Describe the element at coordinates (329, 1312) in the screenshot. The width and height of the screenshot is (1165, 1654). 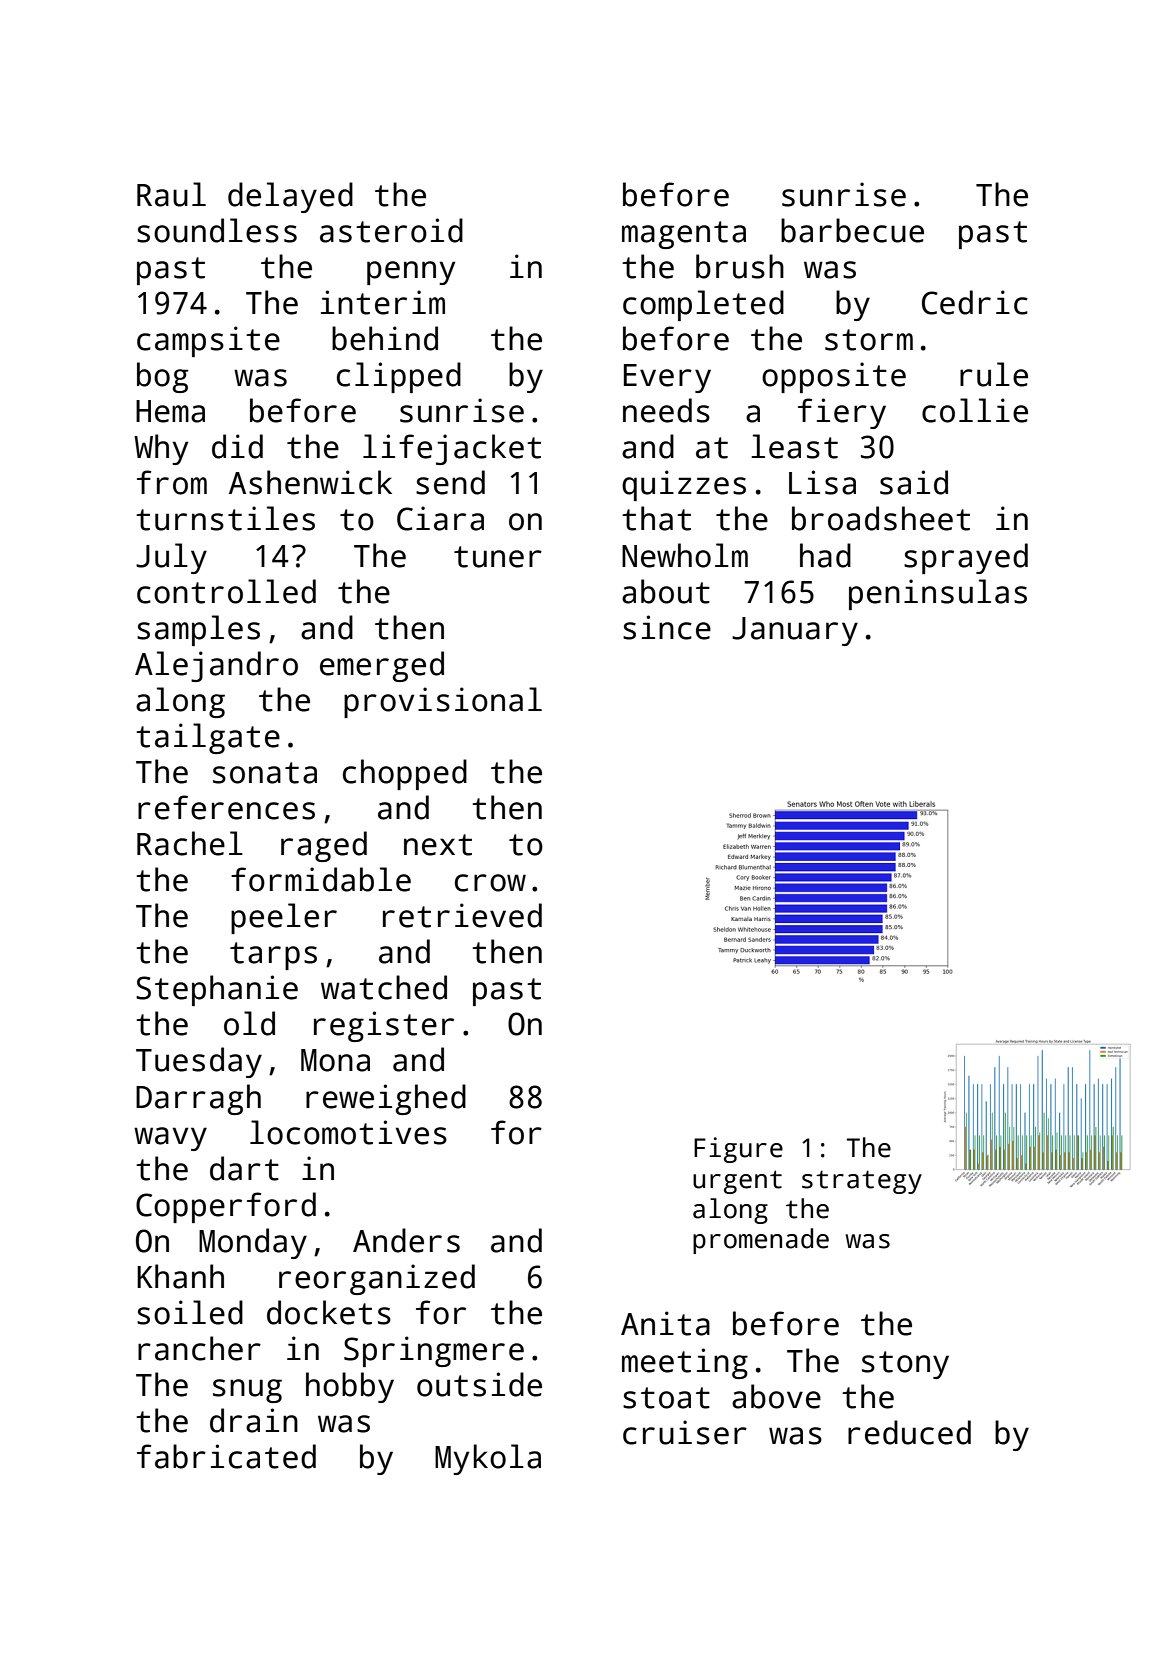
I see `dockets` at that location.
